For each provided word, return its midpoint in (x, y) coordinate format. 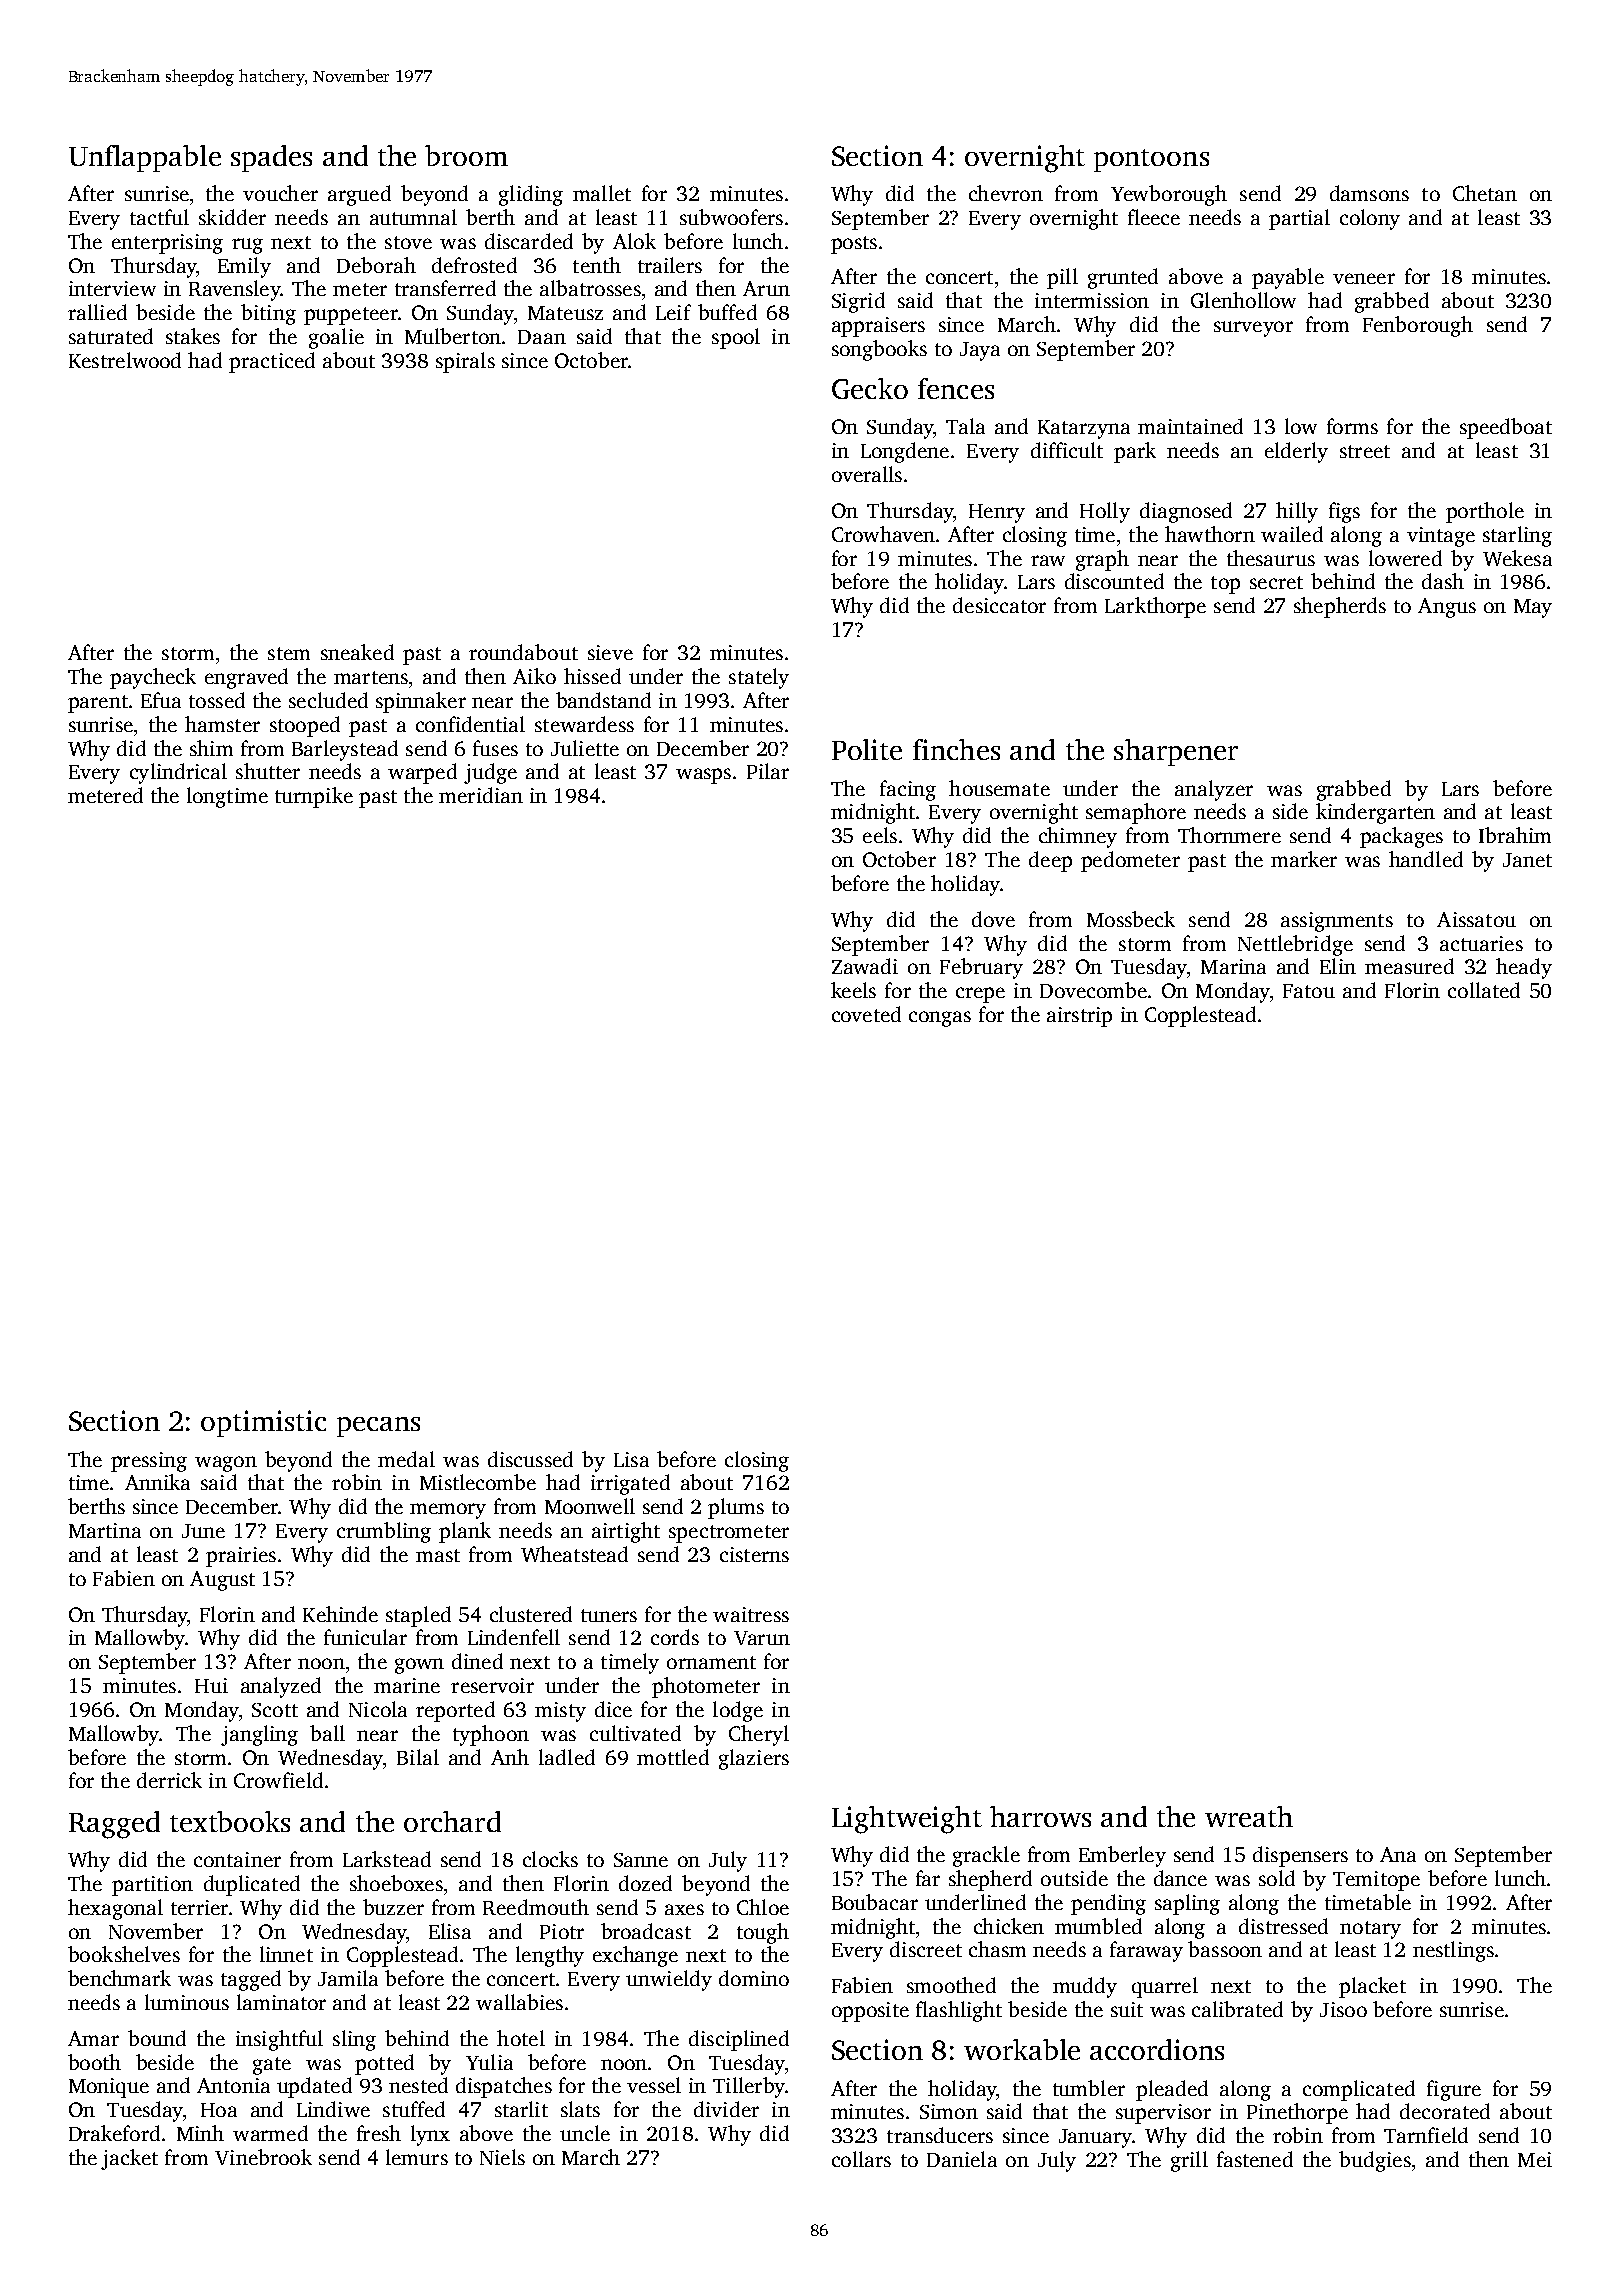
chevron (1006, 193)
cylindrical (178, 773)
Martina (105, 1530)
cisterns (754, 1554)
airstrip (1079, 1017)
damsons (1369, 193)
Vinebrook (263, 2157)
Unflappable (145, 158)
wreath (1249, 1816)
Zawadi (865, 966)
